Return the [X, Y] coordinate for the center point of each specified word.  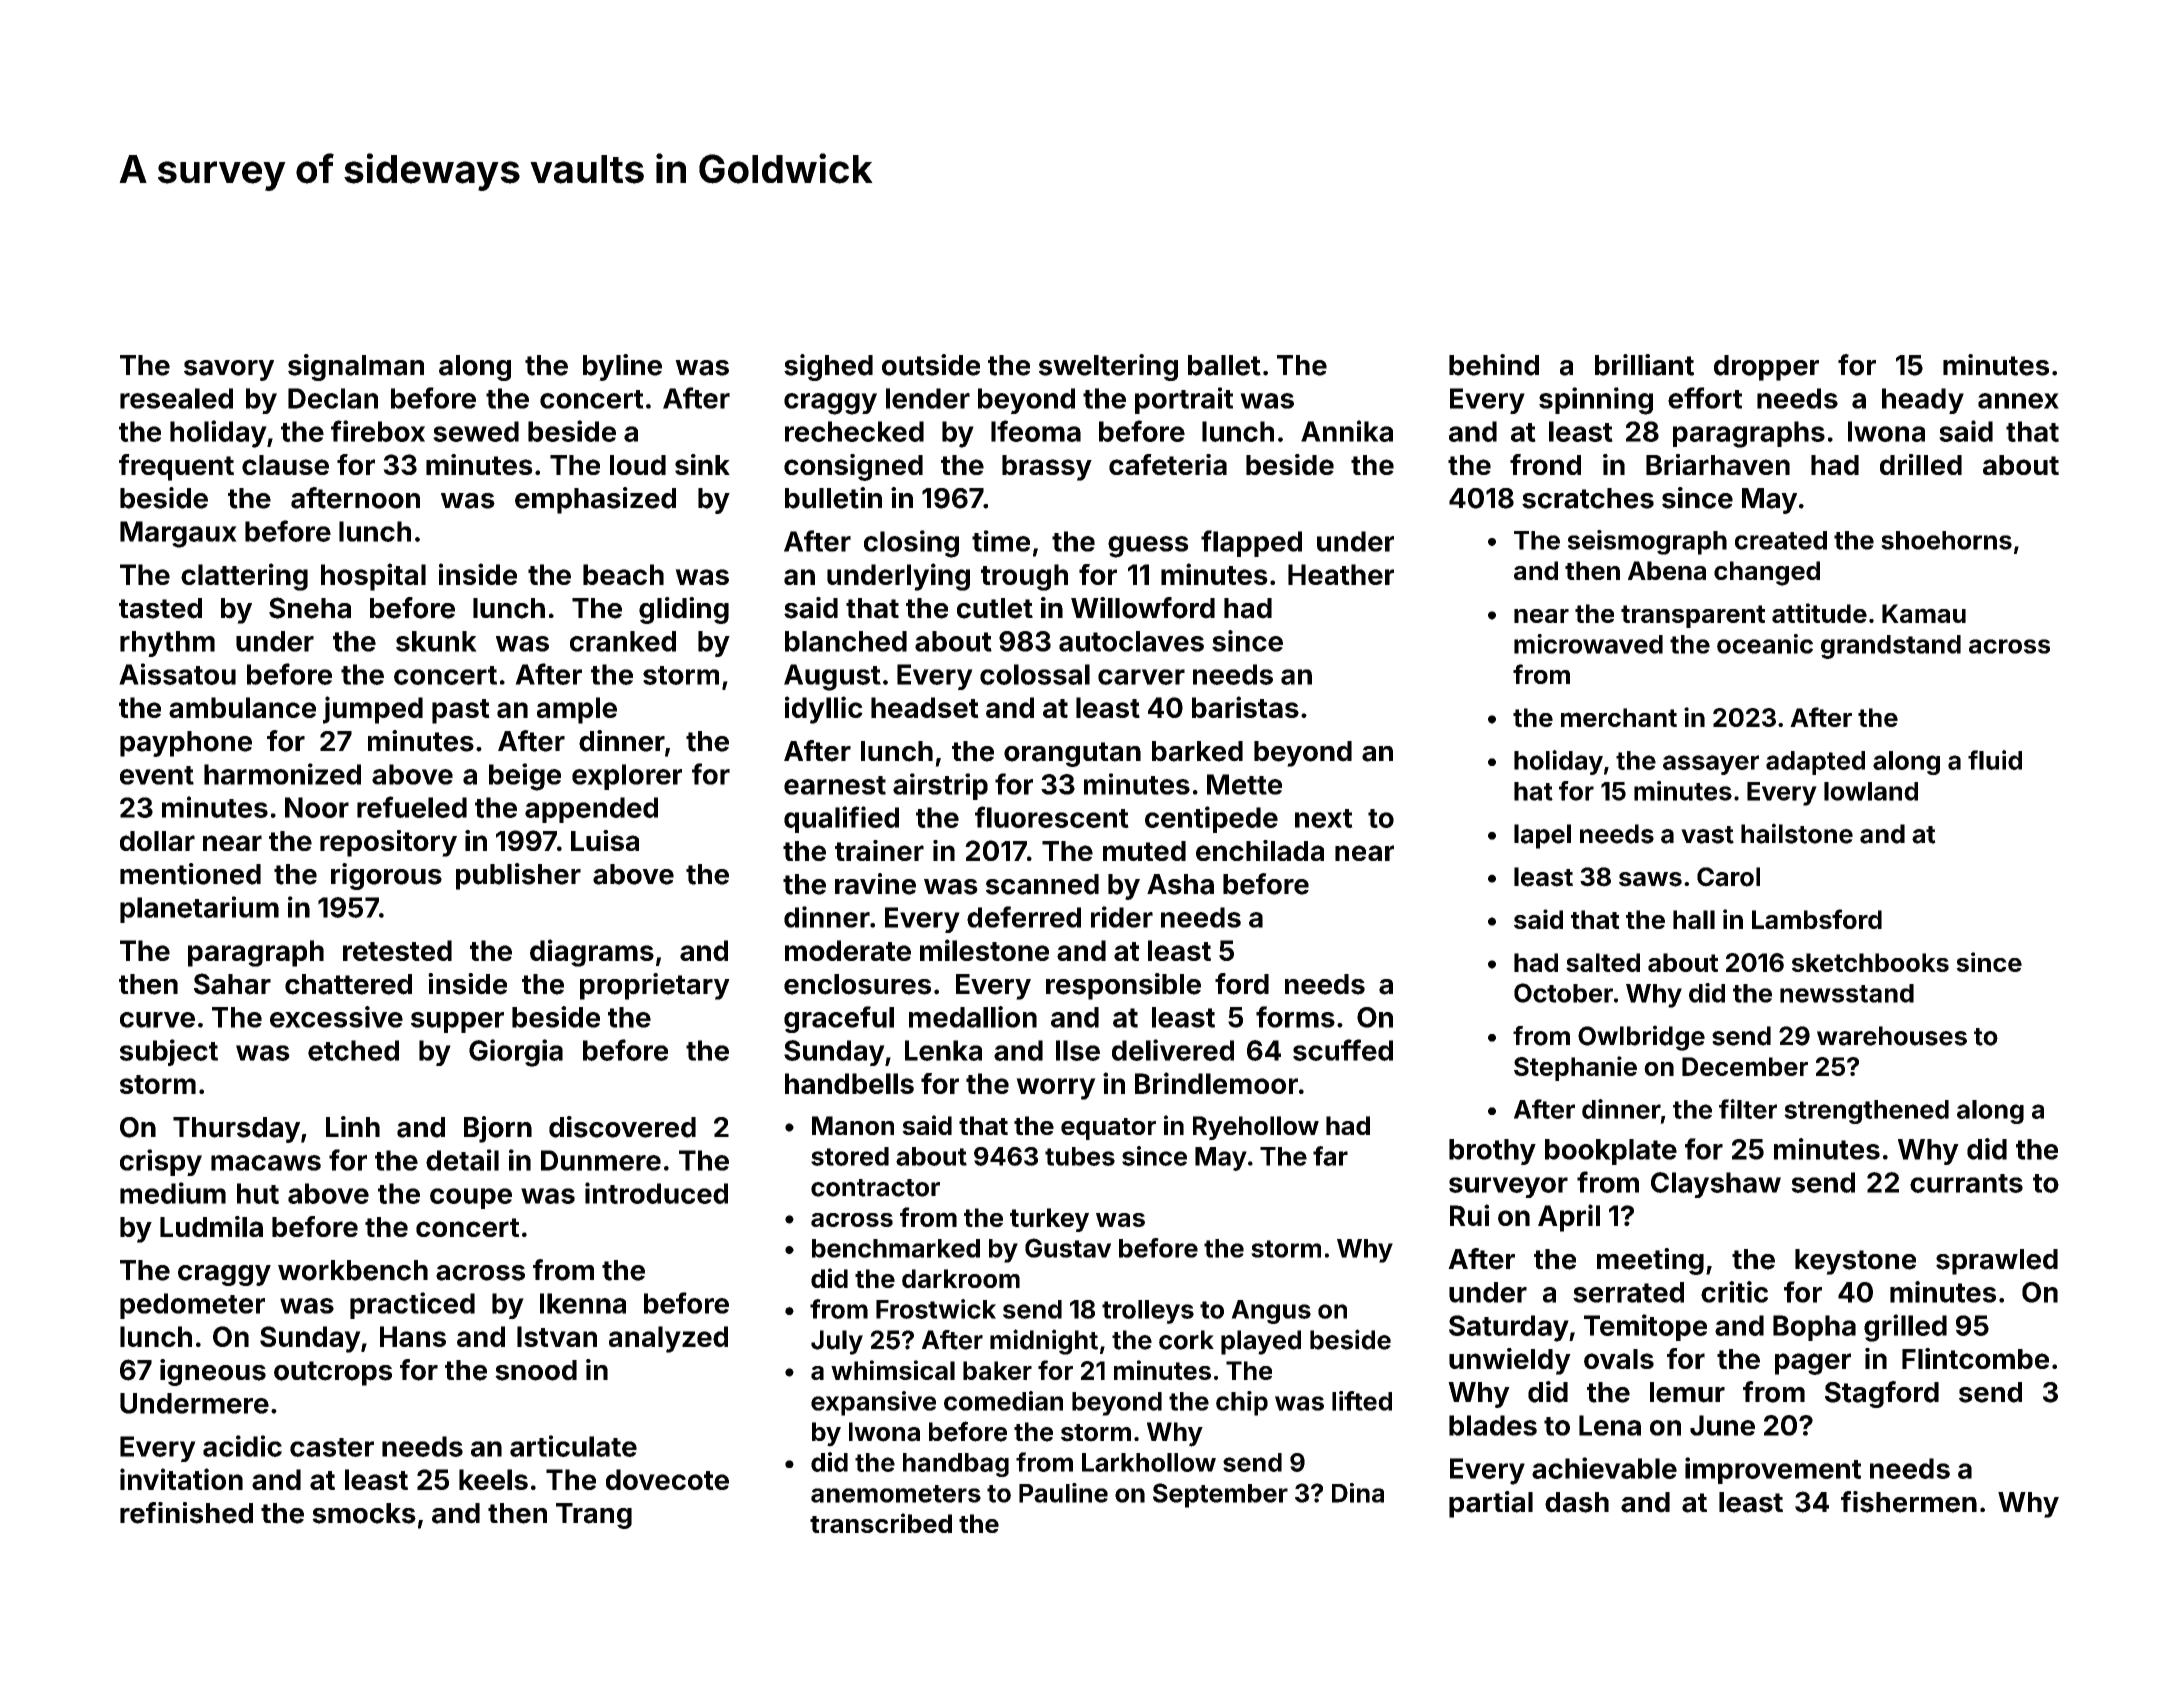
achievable [1604, 1468]
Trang [594, 1516]
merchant [1619, 717]
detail [462, 1160]
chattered [348, 984]
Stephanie [1575, 1068]
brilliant [1644, 365]
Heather [1341, 574]
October [1563, 993]
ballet [1224, 365]
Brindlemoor [1216, 1083]
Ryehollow [1256, 1128]
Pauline [1063, 1493]
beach [623, 574]
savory [229, 370]
